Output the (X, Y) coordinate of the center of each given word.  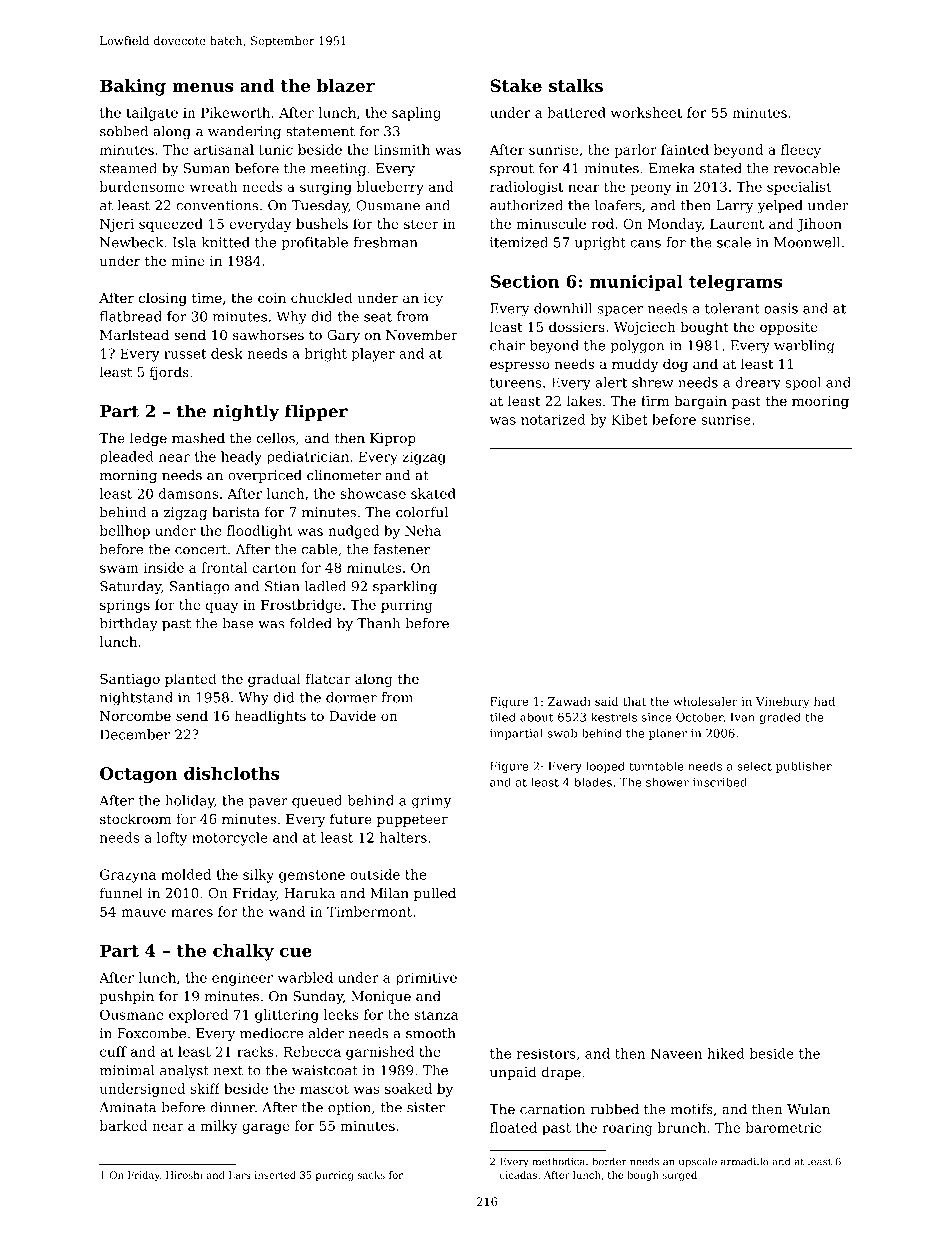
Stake (516, 85)
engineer (242, 979)
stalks (576, 85)
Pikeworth (235, 112)
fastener (401, 549)
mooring (820, 402)
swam (119, 569)
